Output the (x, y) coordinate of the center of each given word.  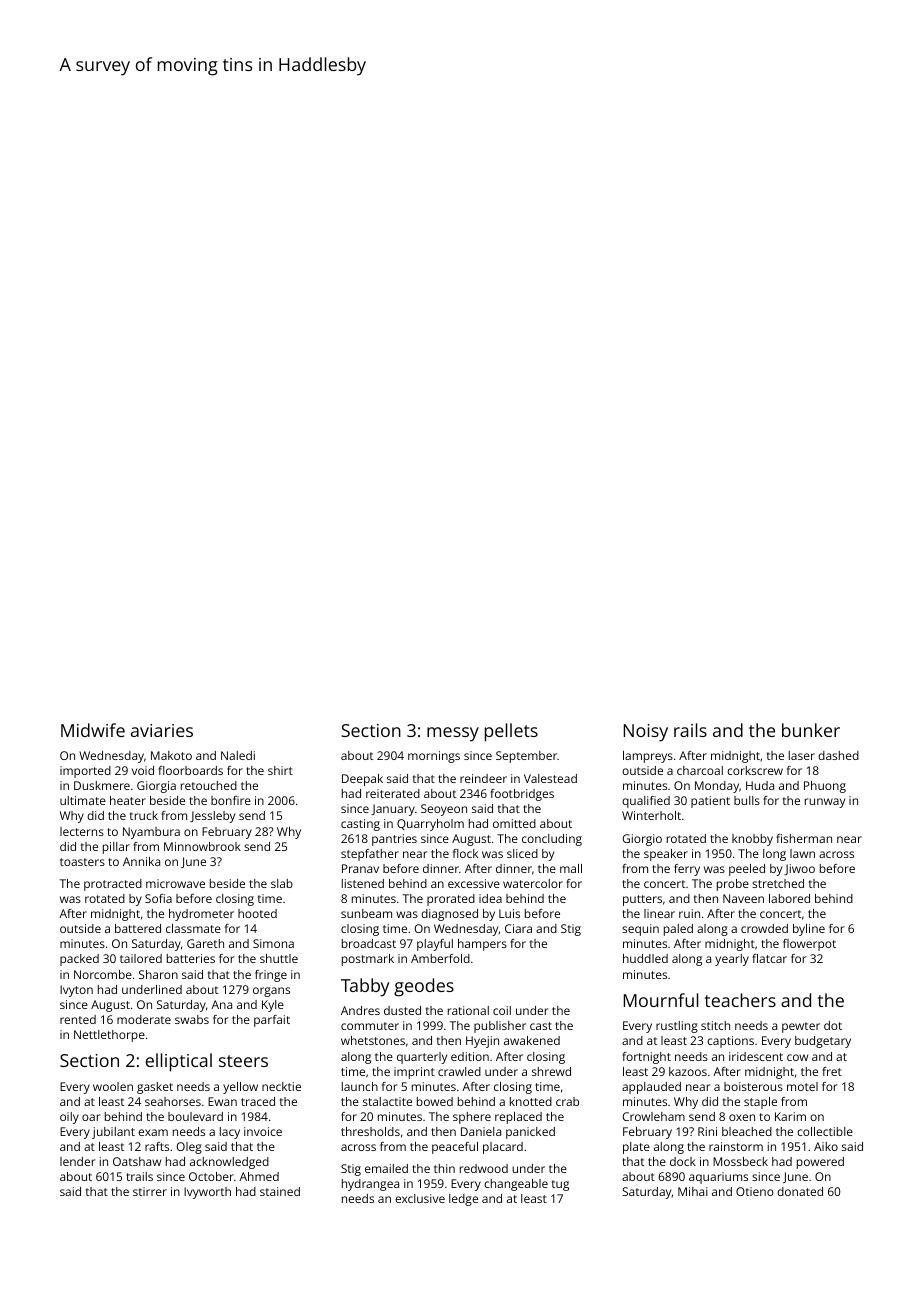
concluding (552, 840)
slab (282, 883)
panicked (530, 1133)
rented (78, 1019)
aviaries (162, 730)
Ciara (518, 928)
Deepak (362, 780)
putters (642, 900)
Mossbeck (740, 1161)
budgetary (823, 1042)
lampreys (648, 757)
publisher (500, 1027)
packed (79, 960)
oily (69, 1118)
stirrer (150, 1191)
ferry (687, 870)
